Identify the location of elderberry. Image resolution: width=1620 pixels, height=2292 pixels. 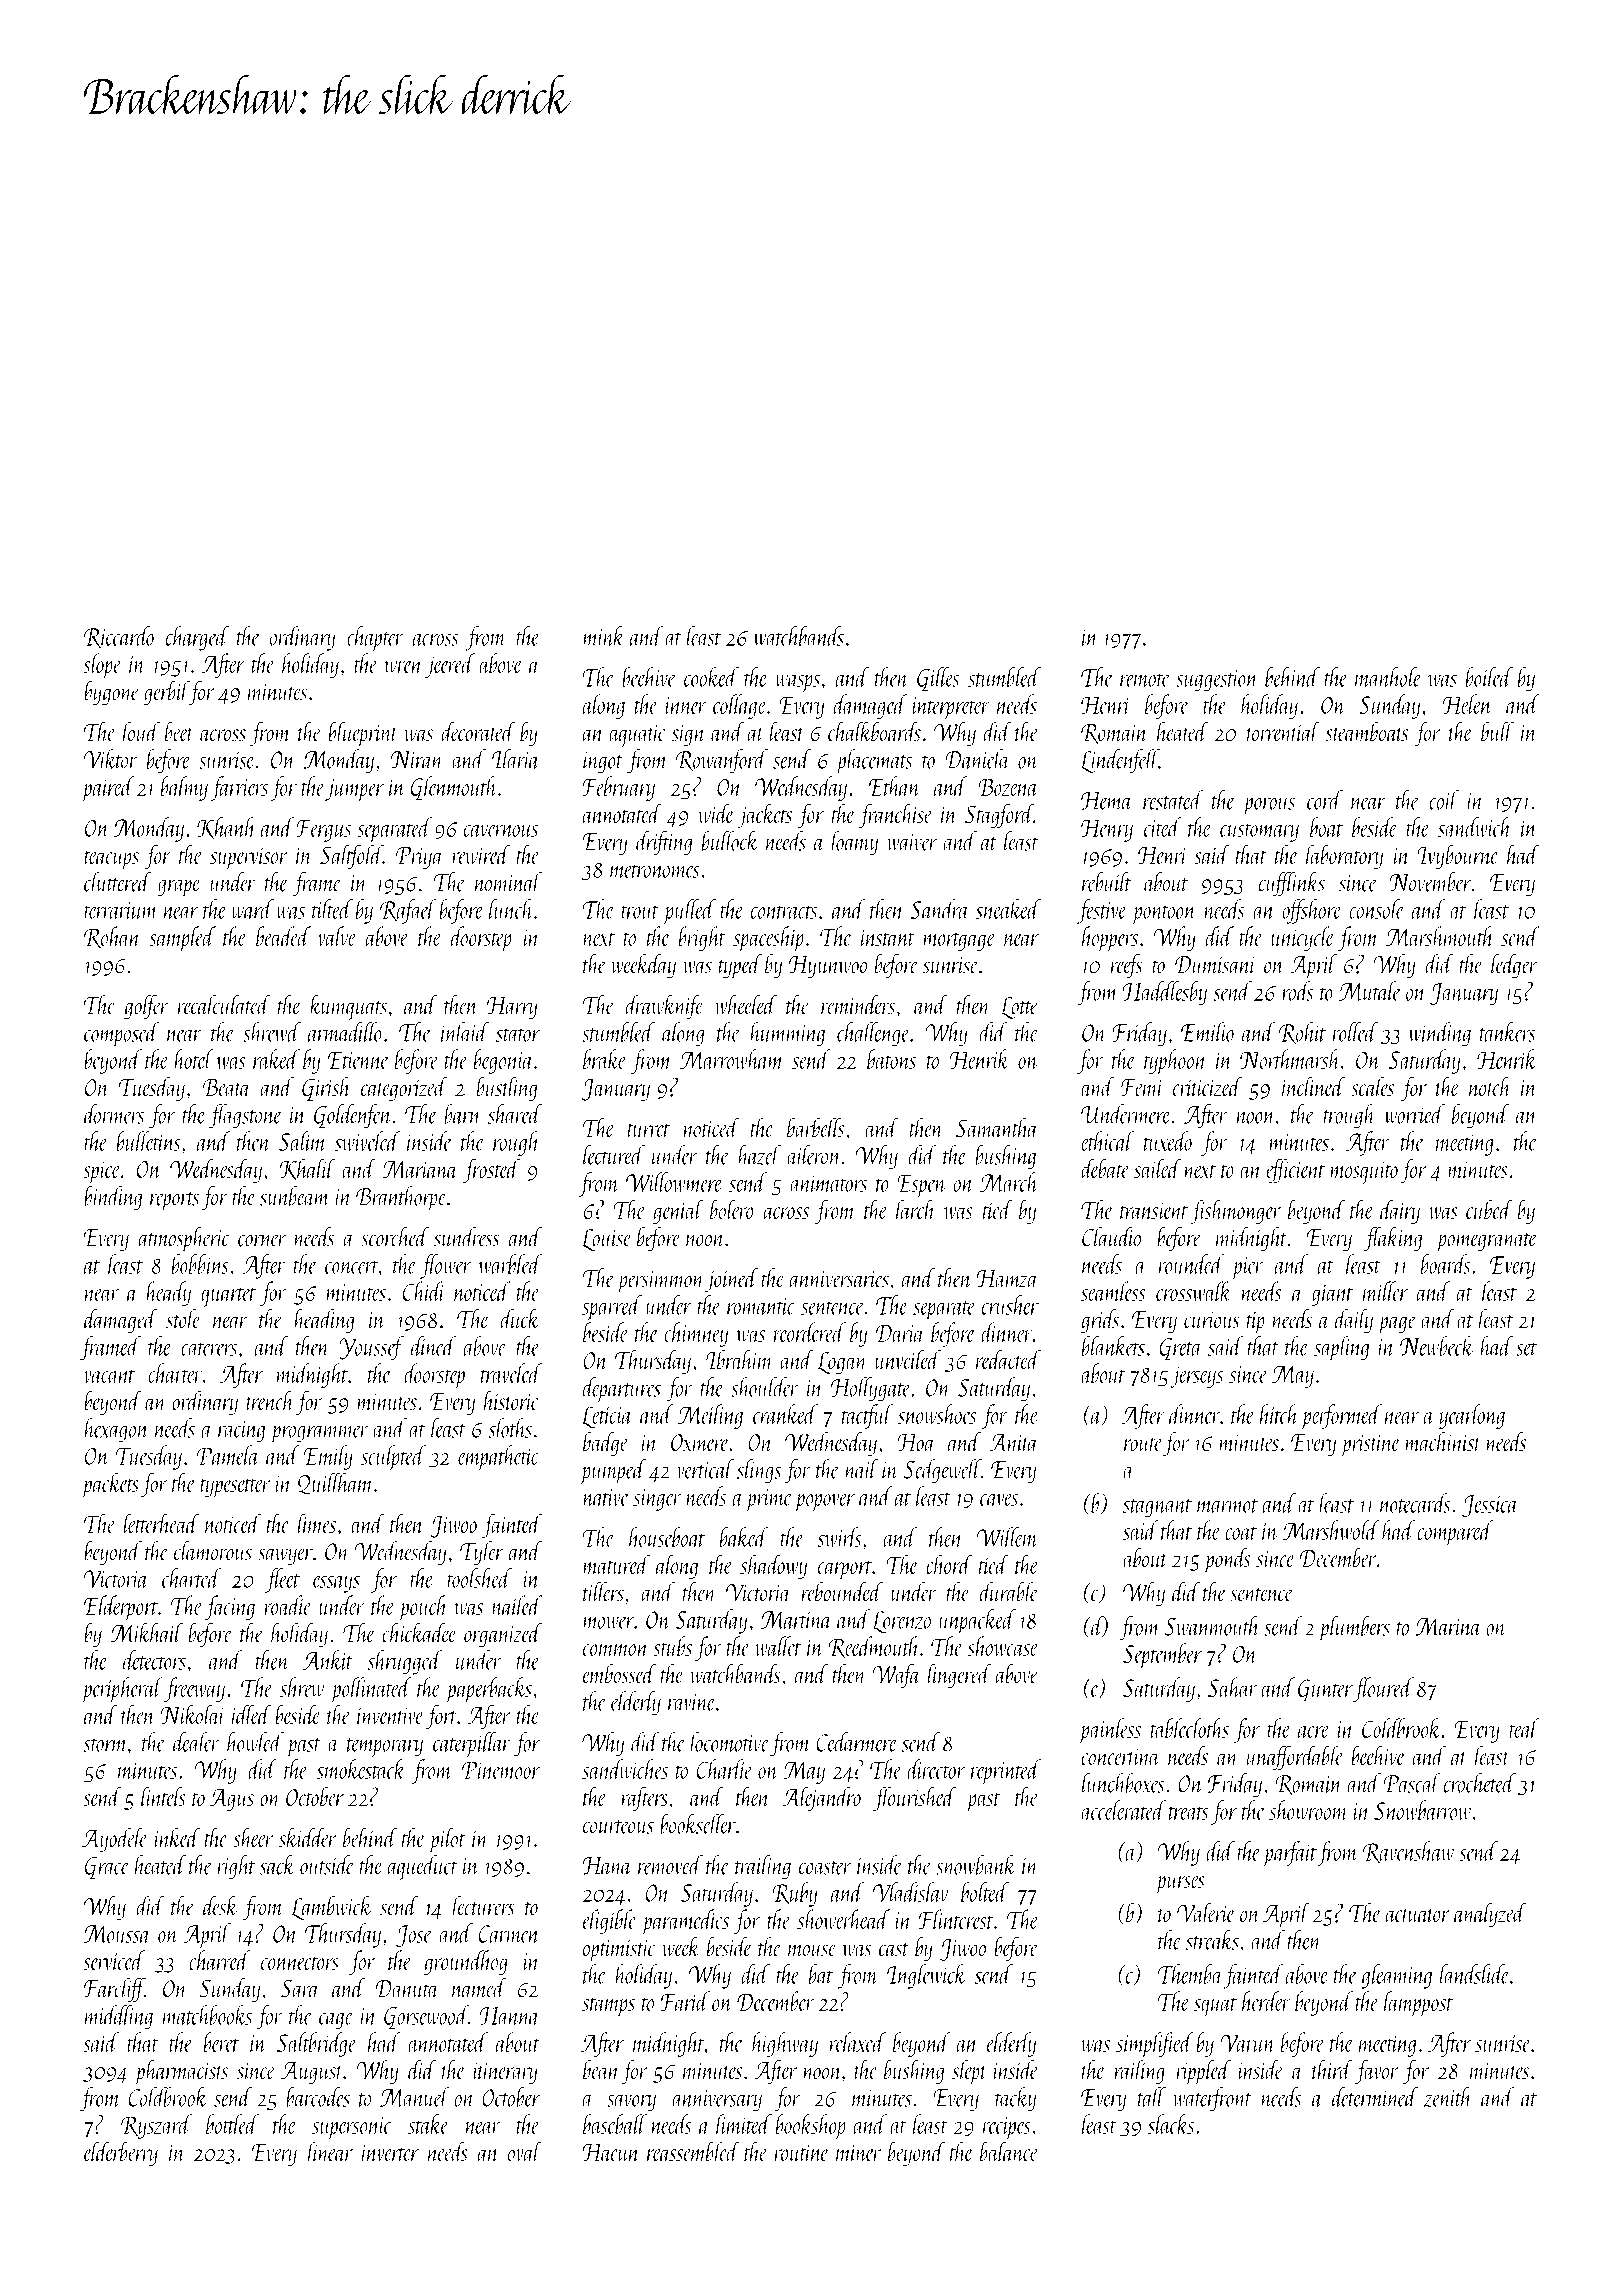
(121, 2153).
